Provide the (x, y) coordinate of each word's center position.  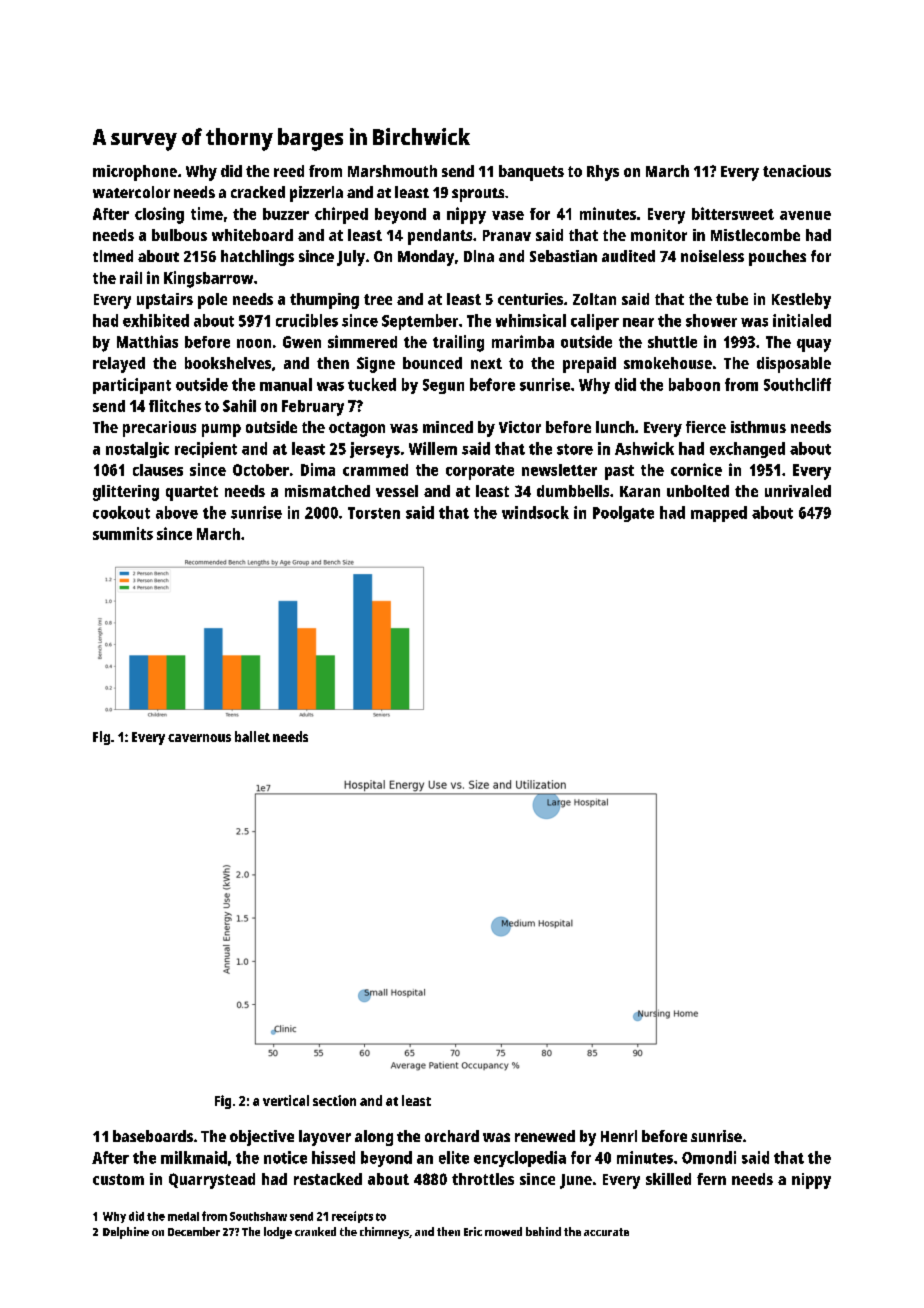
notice (285, 1157)
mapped (719, 514)
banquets (531, 173)
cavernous (199, 738)
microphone (135, 173)
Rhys (603, 173)
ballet (252, 736)
